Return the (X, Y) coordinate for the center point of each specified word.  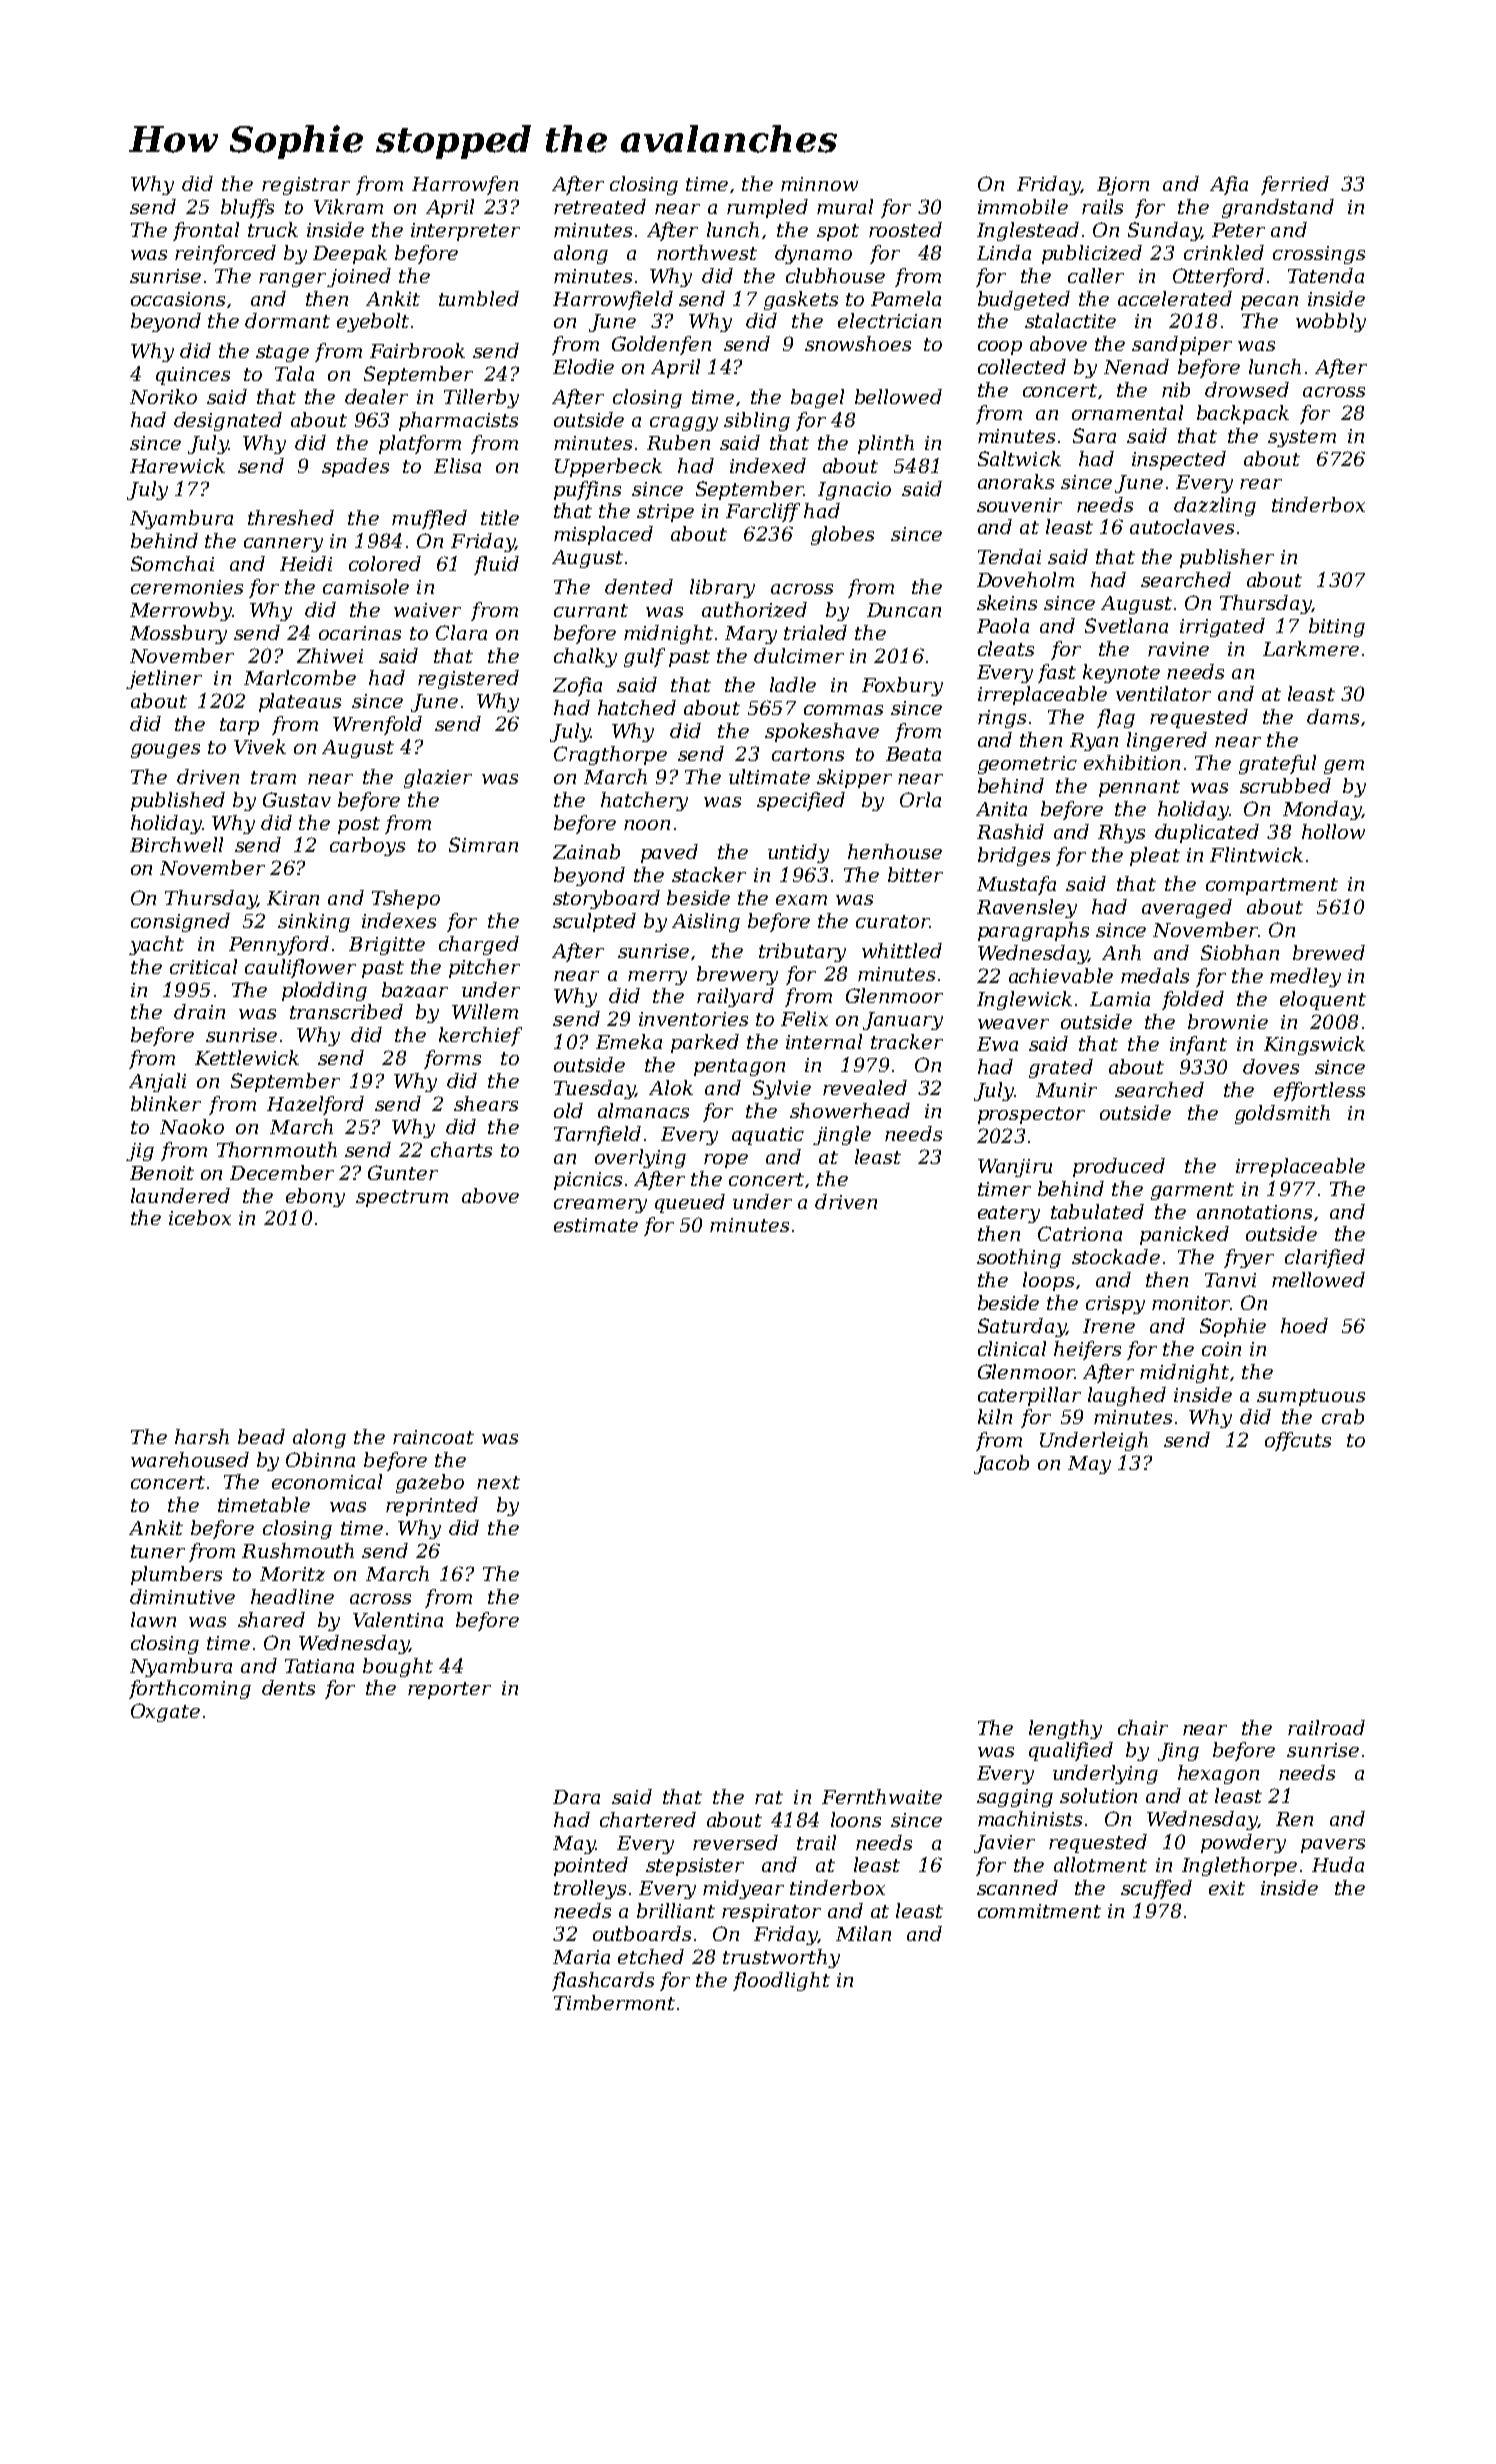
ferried (1295, 185)
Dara (576, 1797)
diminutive (182, 1596)
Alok (671, 1087)
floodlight (781, 1981)
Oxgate (165, 1712)
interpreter (465, 232)
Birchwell (176, 844)
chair (1143, 1727)
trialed (815, 632)
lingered (1167, 741)
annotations (1254, 1212)
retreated (600, 206)
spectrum (402, 1198)
